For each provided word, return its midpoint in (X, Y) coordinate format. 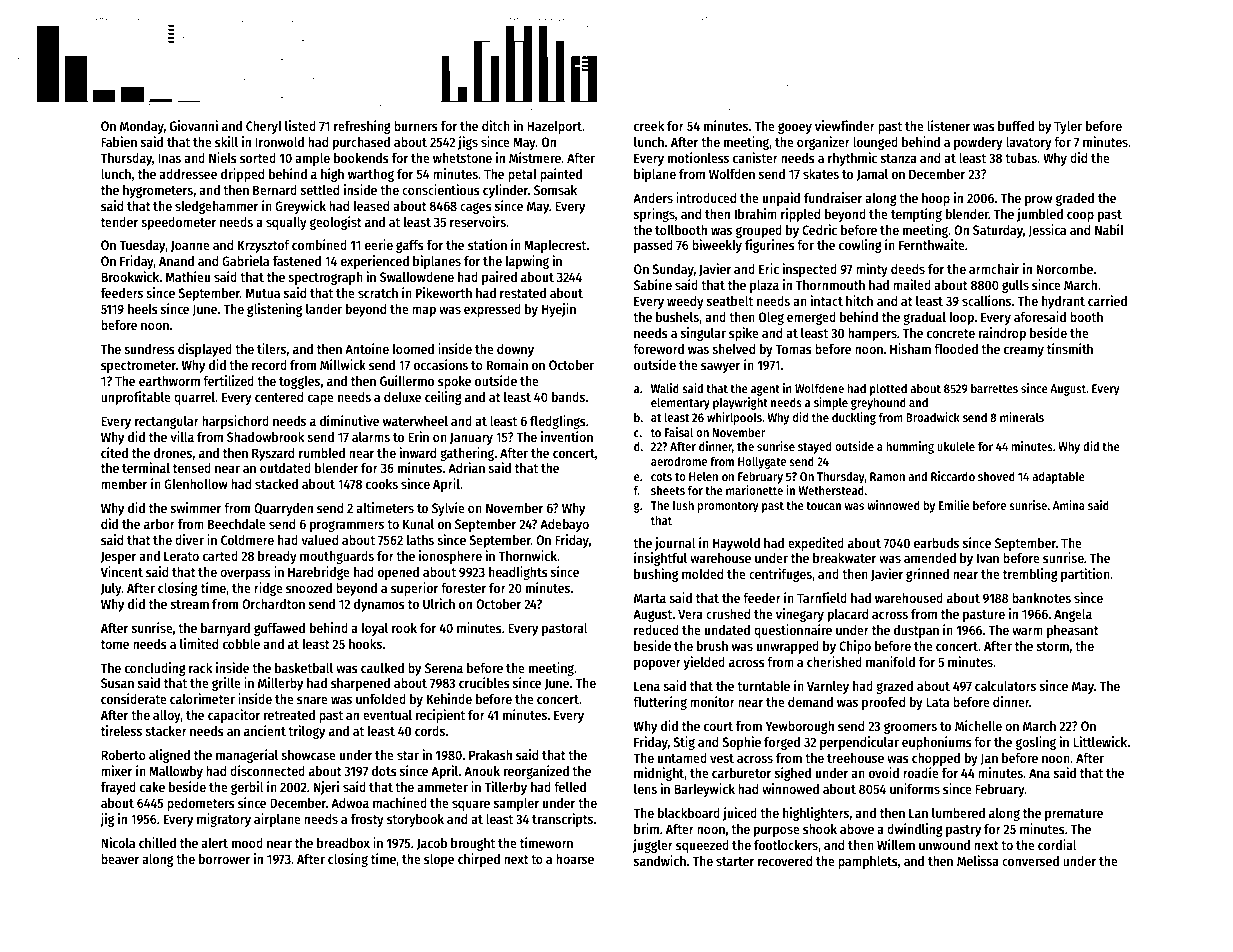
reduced (656, 630)
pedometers (201, 804)
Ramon (887, 476)
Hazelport (554, 127)
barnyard (225, 629)
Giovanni (194, 125)
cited (114, 452)
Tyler (1068, 127)
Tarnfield (822, 597)
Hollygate (762, 462)
